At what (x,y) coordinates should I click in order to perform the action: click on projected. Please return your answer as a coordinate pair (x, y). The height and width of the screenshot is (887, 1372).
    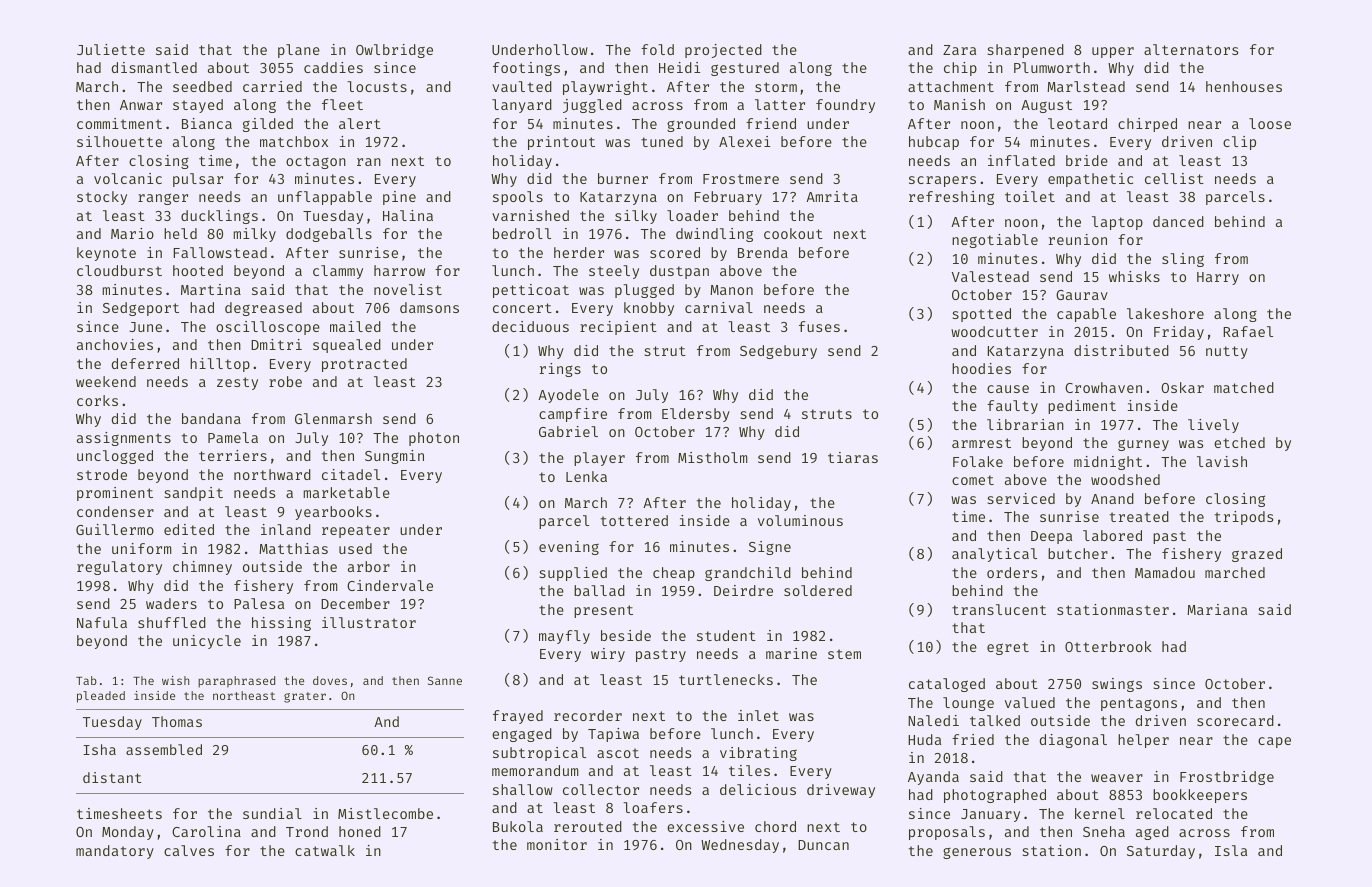
    Looking at the image, I should click on (723, 51).
